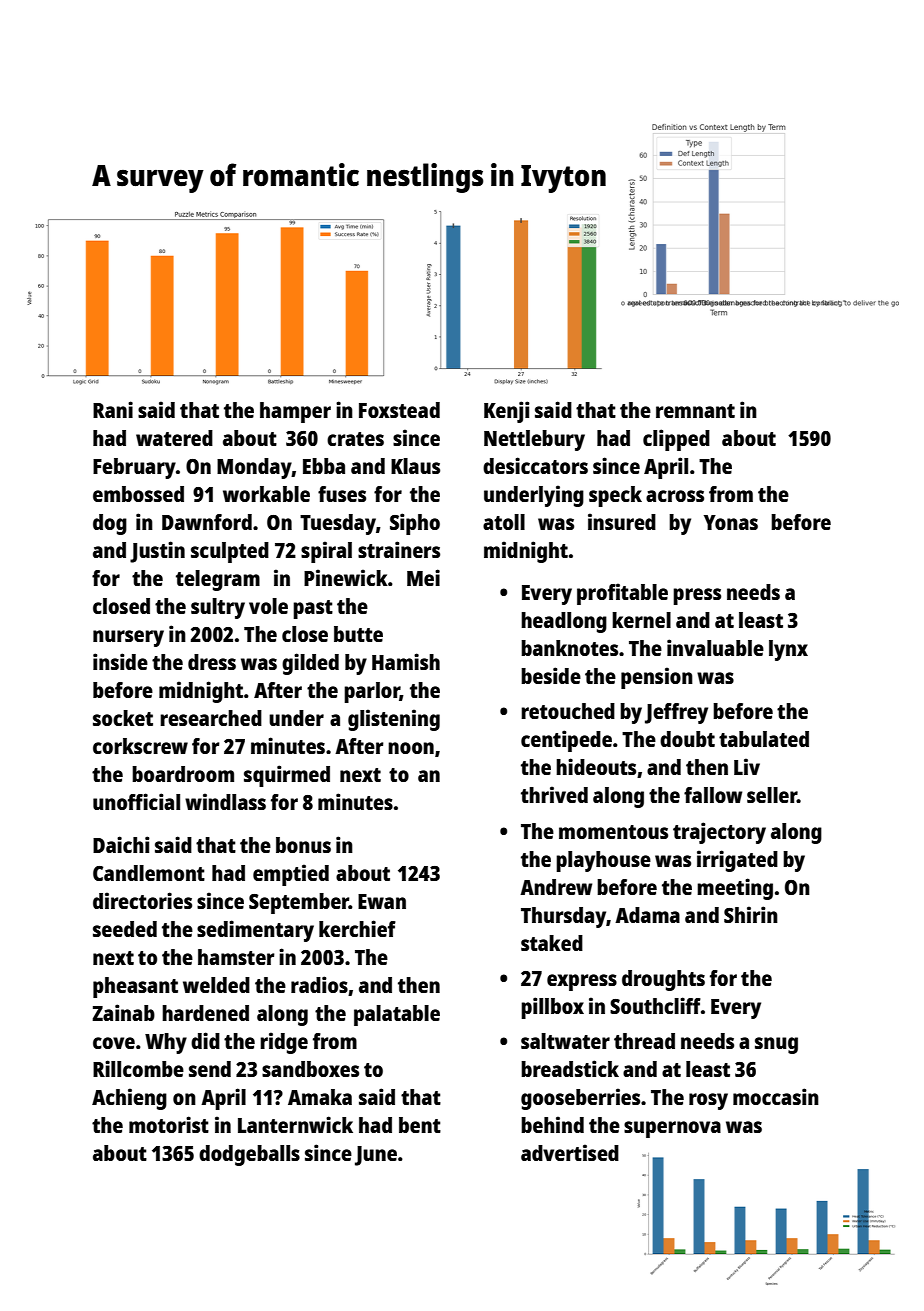  Describe the element at coordinates (113, 409) in the screenshot. I see `Rani` at that location.
